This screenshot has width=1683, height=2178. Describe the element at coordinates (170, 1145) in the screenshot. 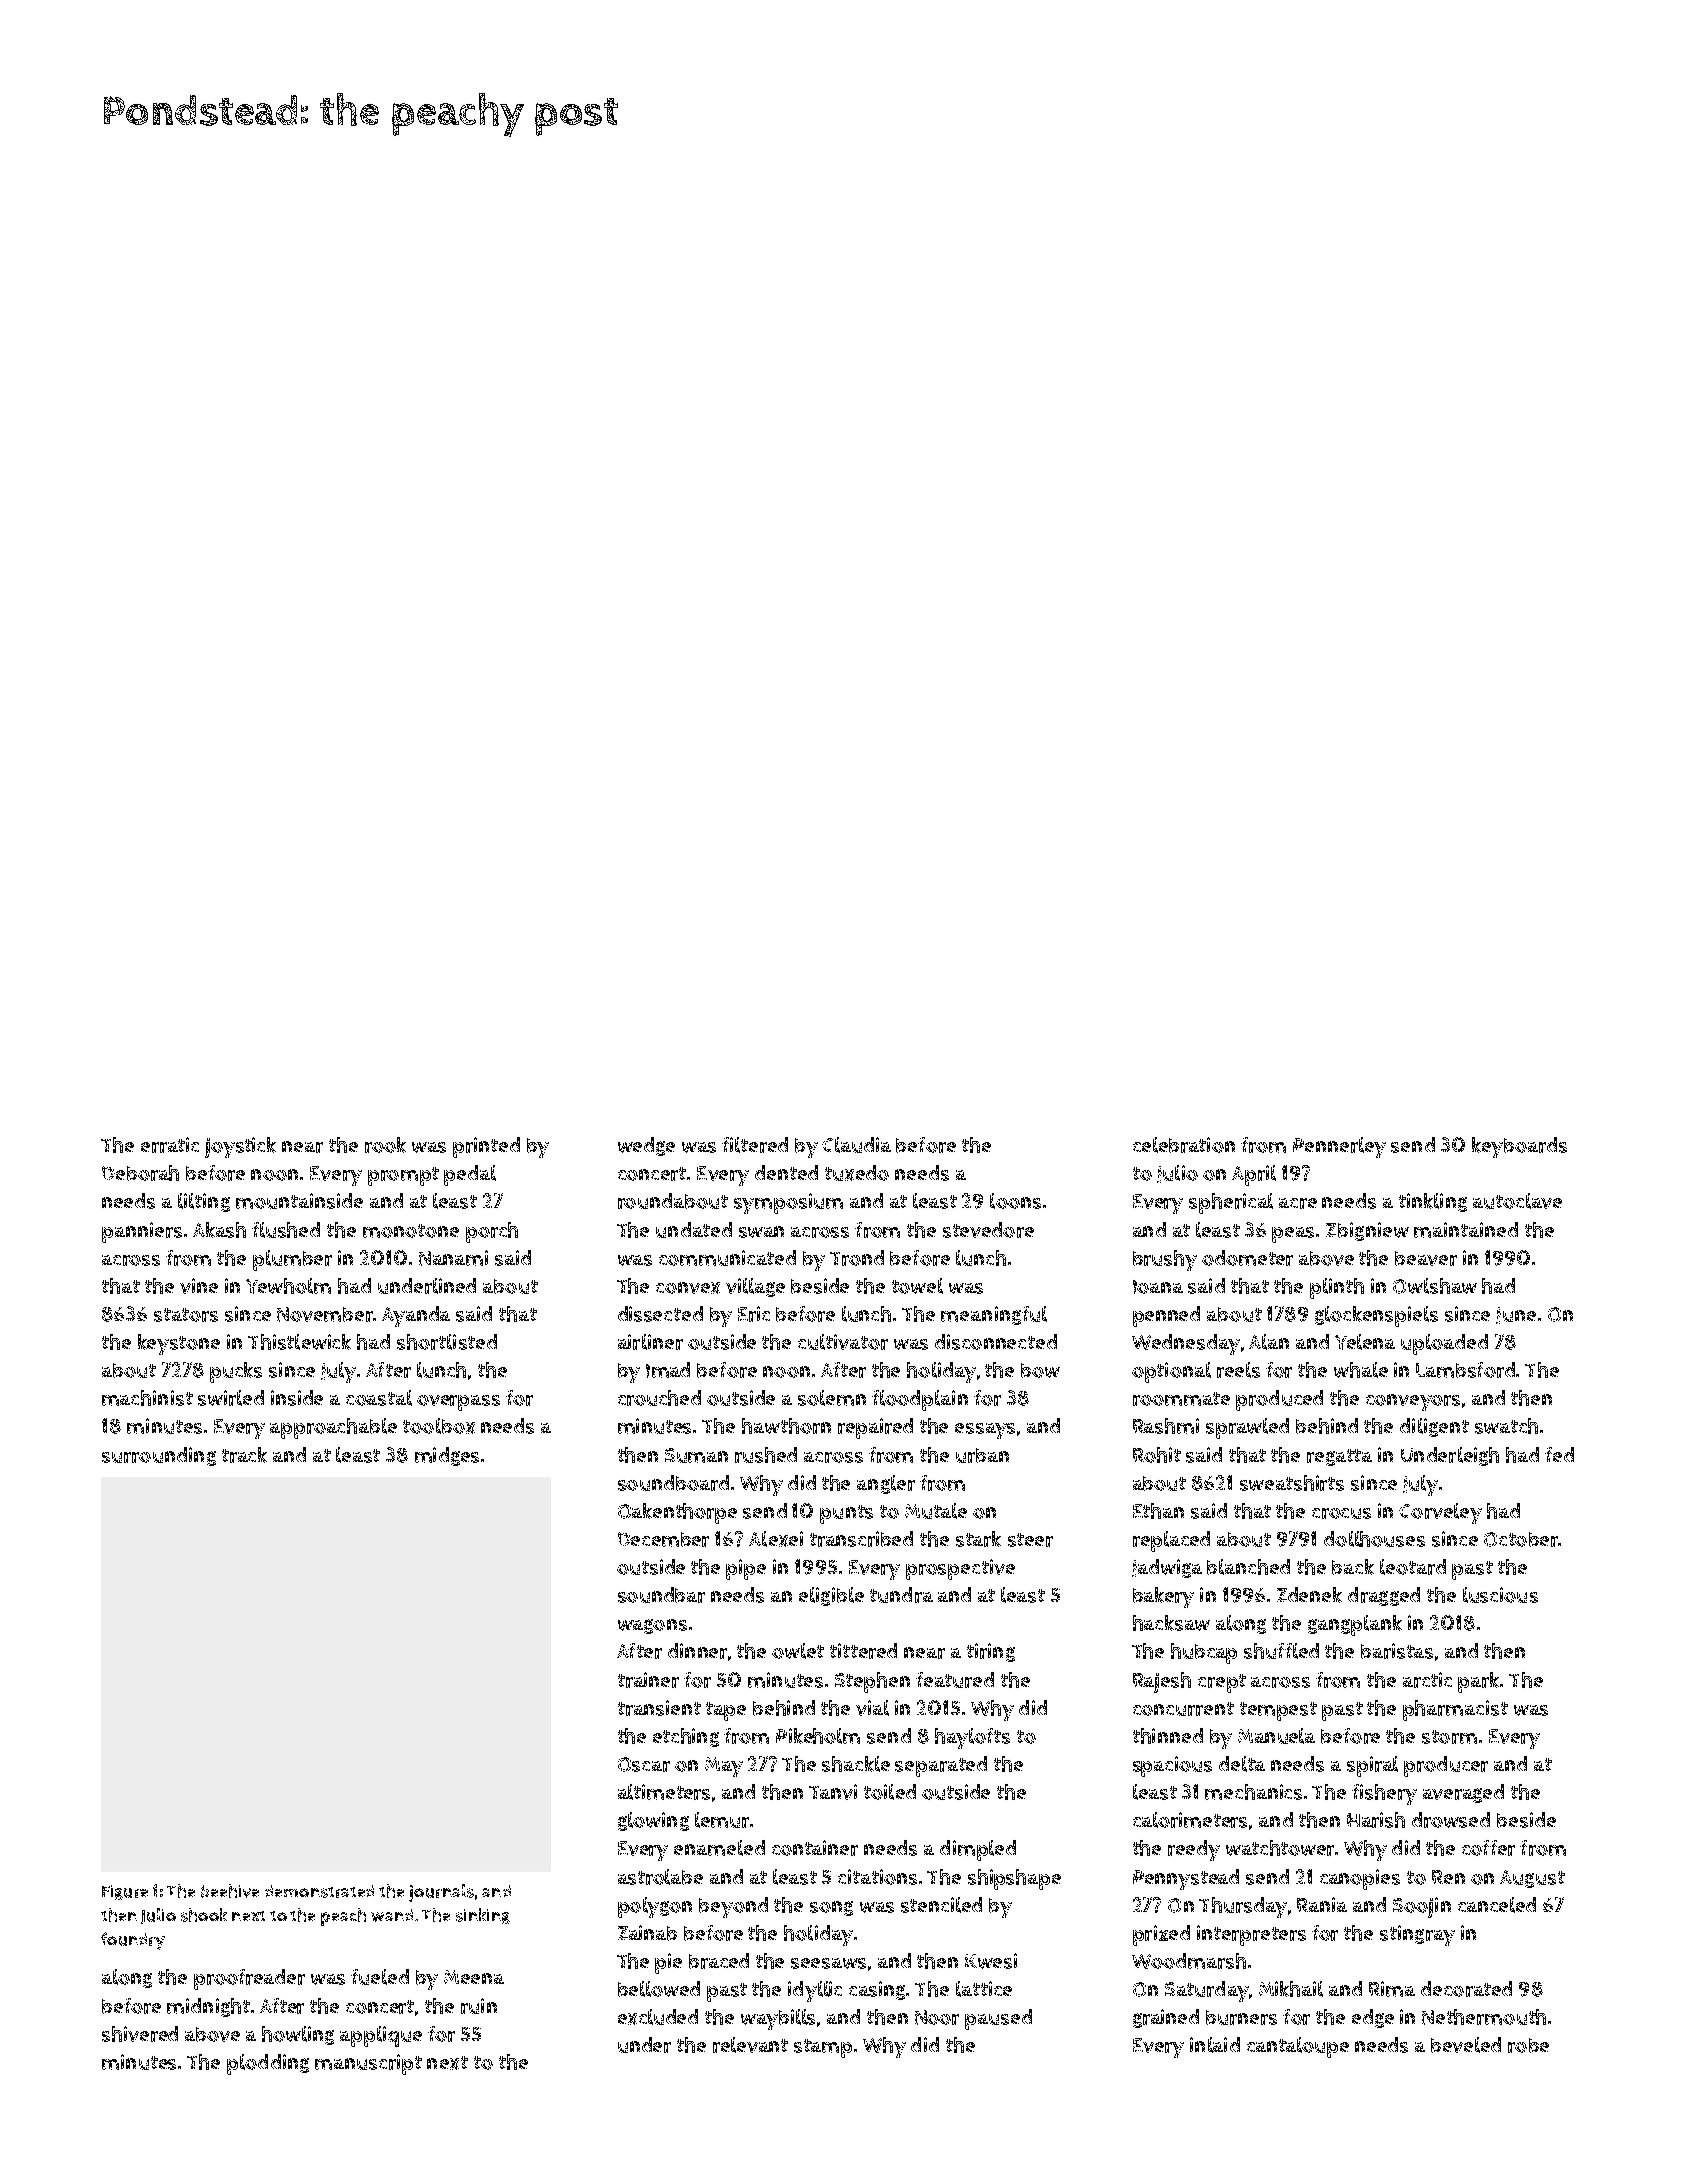

I see `erratic` at that location.
